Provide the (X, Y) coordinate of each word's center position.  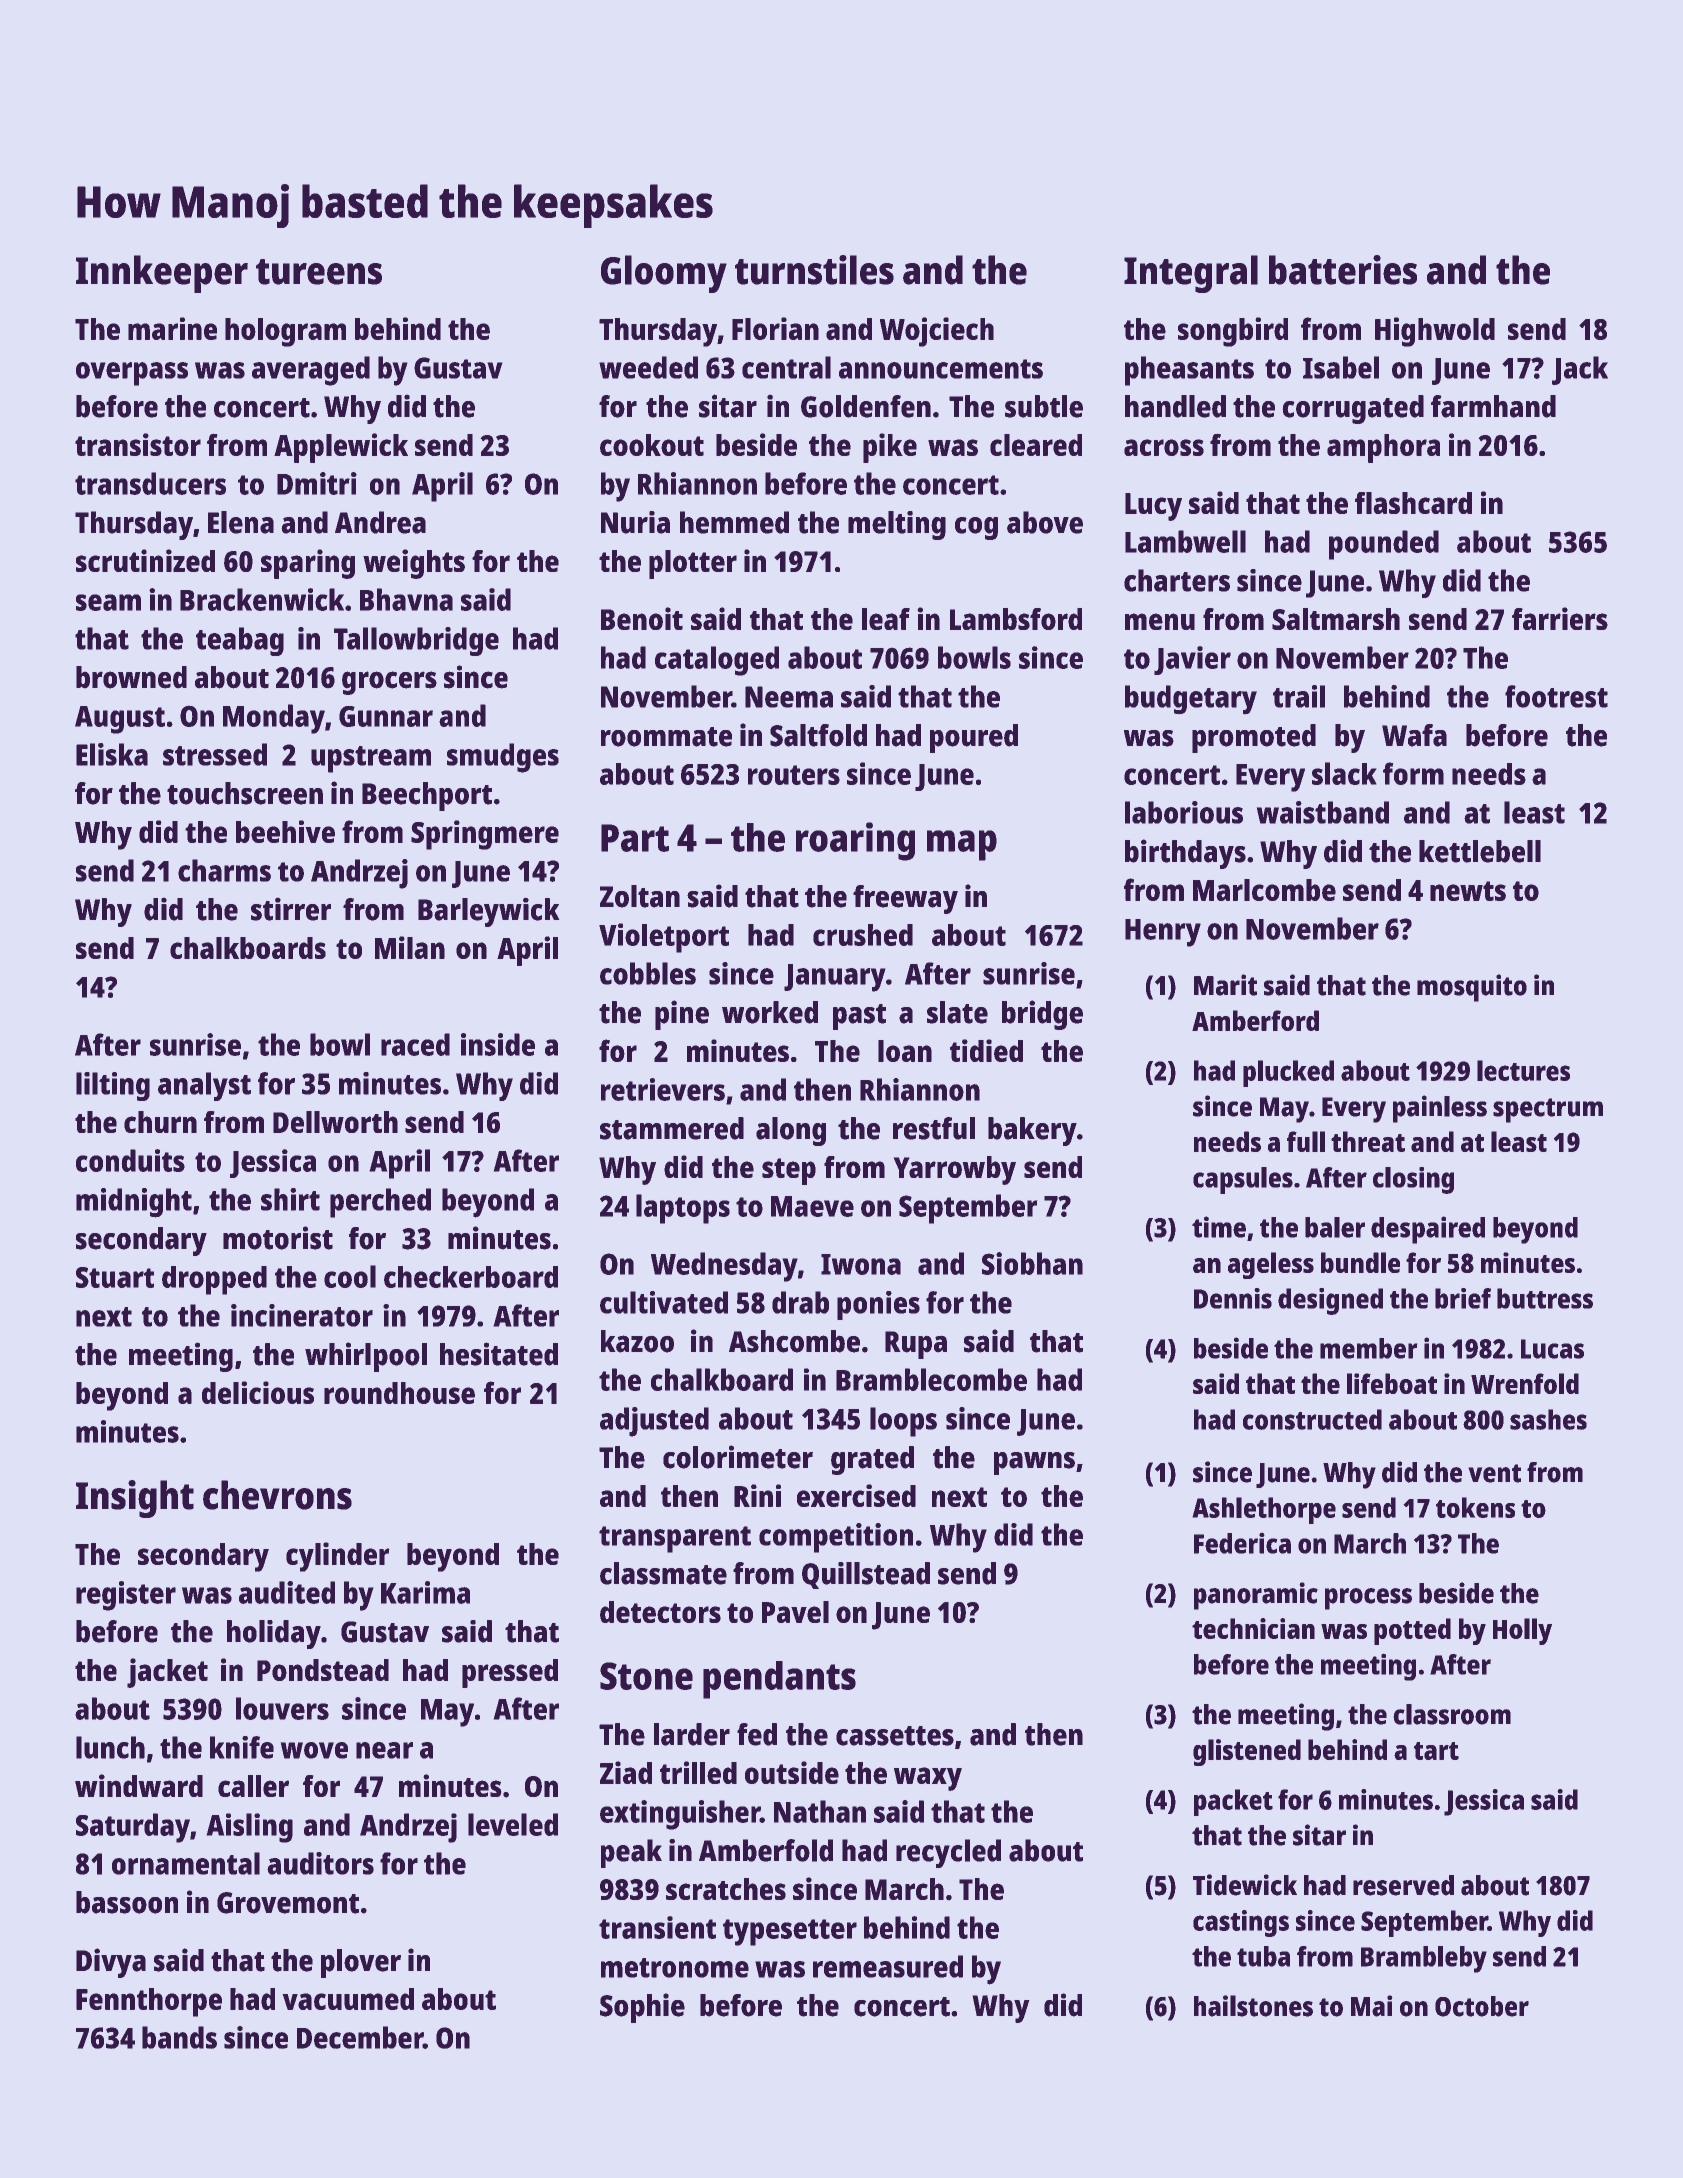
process (1368, 1599)
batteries (1343, 270)
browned (131, 677)
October (1482, 2006)
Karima (425, 1592)
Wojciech (937, 332)
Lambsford (1016, 619)
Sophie (642, 2008)
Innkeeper (162, 274)
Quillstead (866, 1575)
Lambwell (1185, 541)
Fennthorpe (149, 2002)
